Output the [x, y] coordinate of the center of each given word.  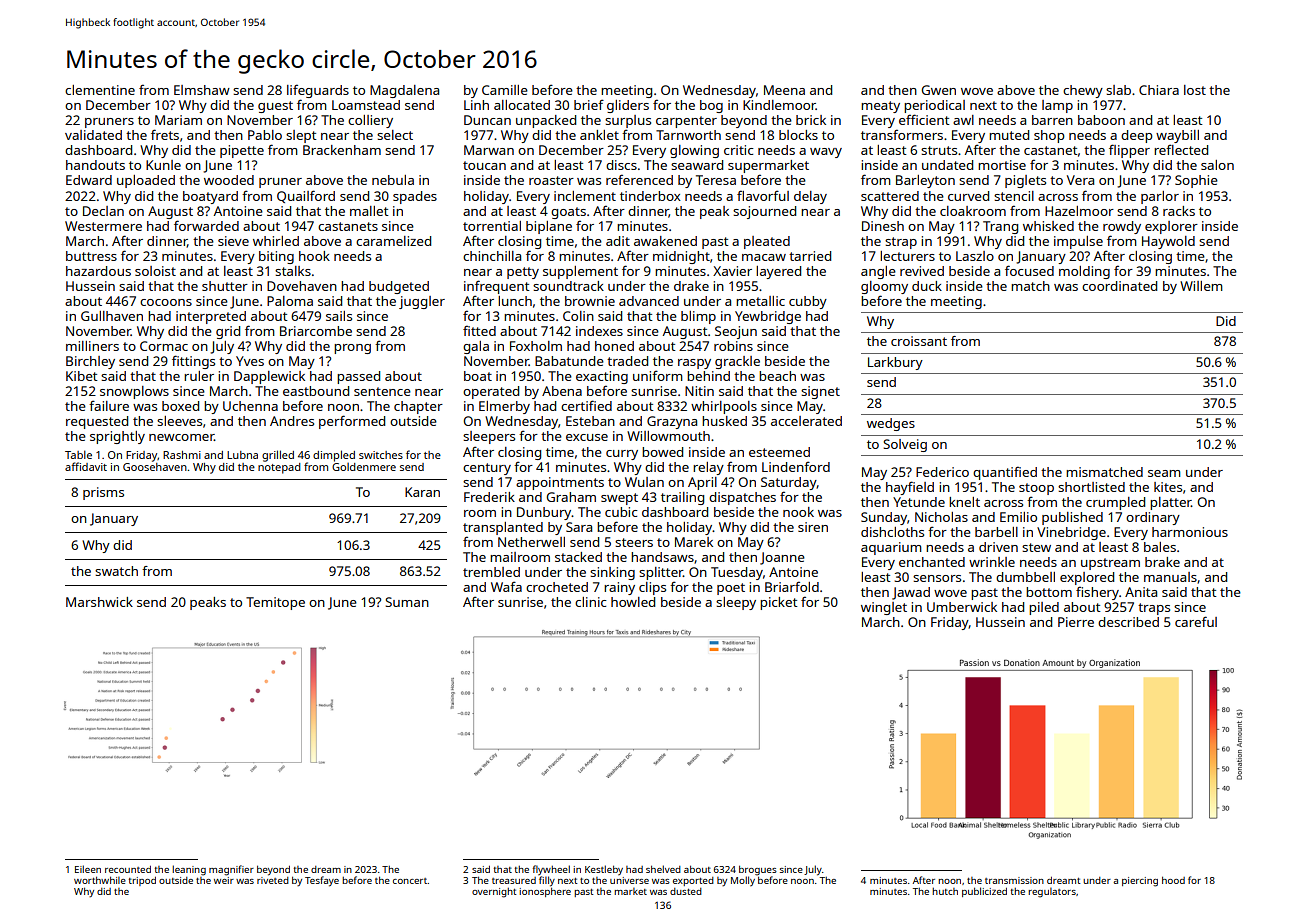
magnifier [231, 870]
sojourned [764, 212]
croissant [919, 341]
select [395, 135]
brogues [758, 870]
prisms [103, 493]
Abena [562, 391]
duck [927, 286]
